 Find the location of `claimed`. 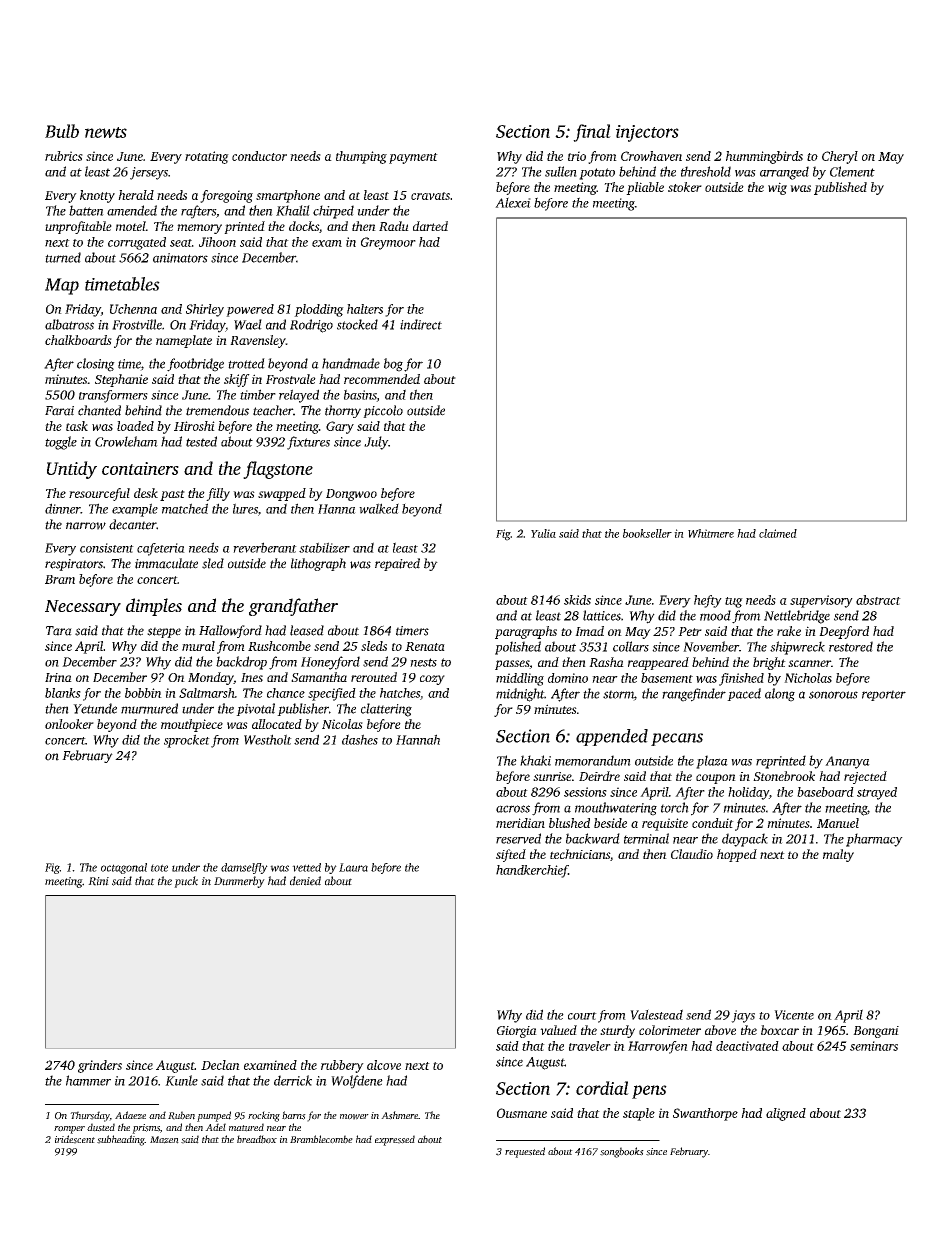

claimed is located at coordinates (778, 533).
